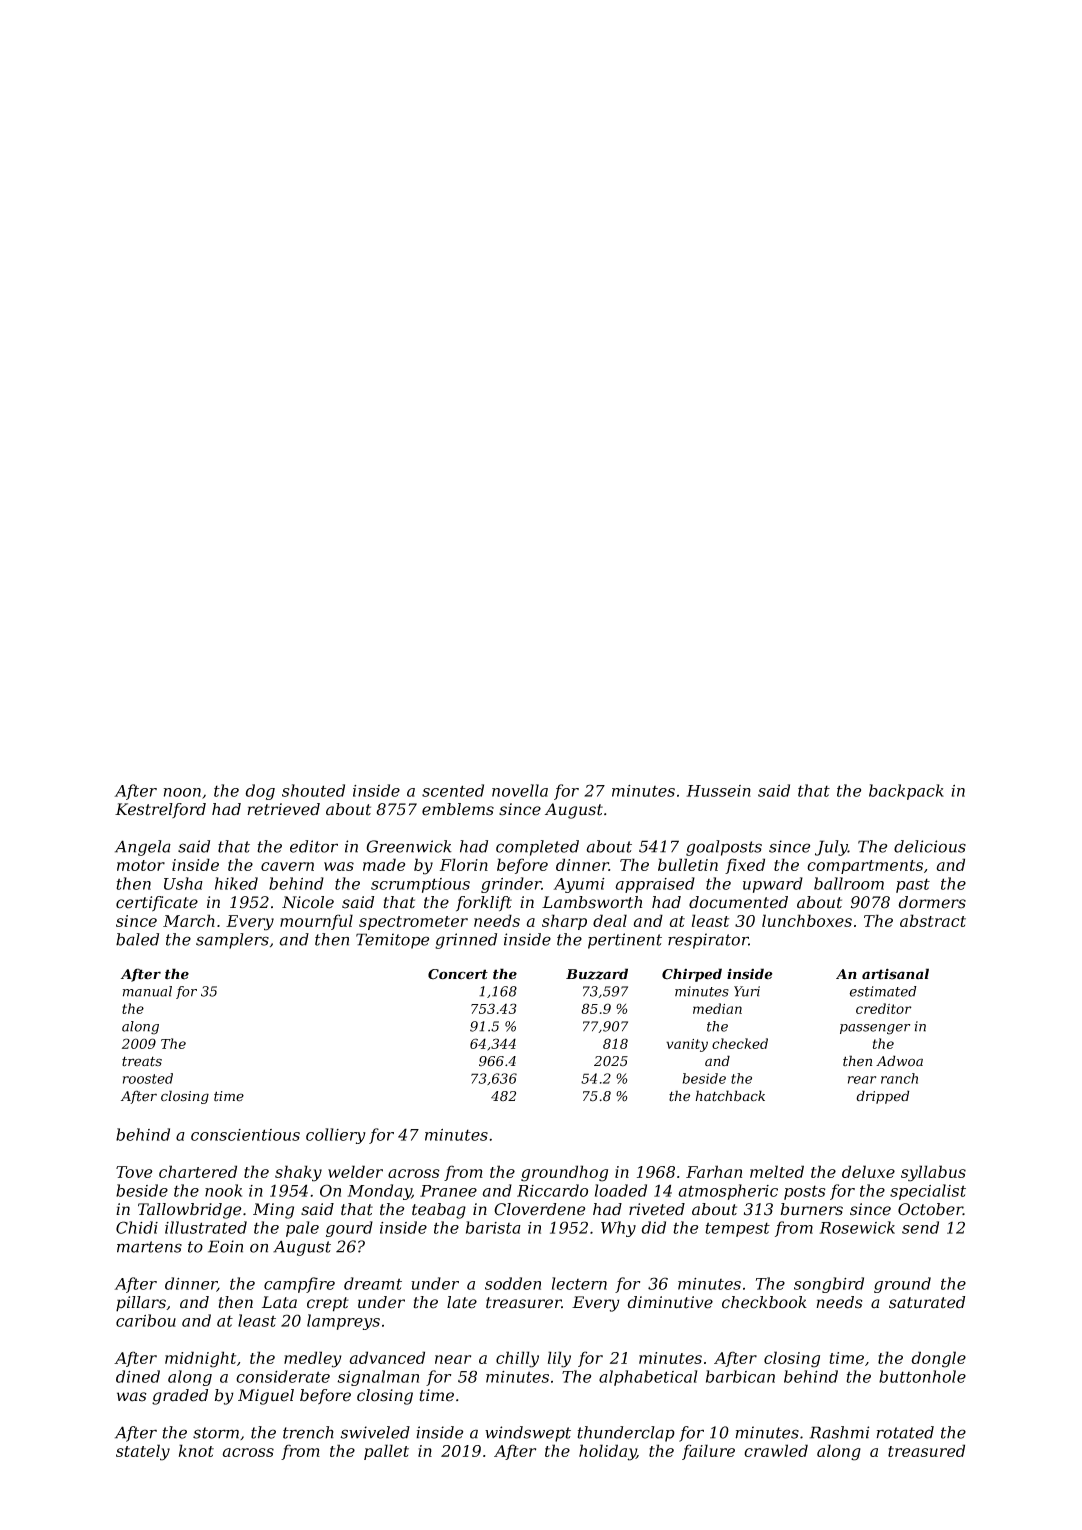 Image resolution: width=1082 pixels, height=1530 pixels. What do you see at coordinates (648, 1378) in the image?
I see `alphabetical` at bounding box center [648, 1378].
